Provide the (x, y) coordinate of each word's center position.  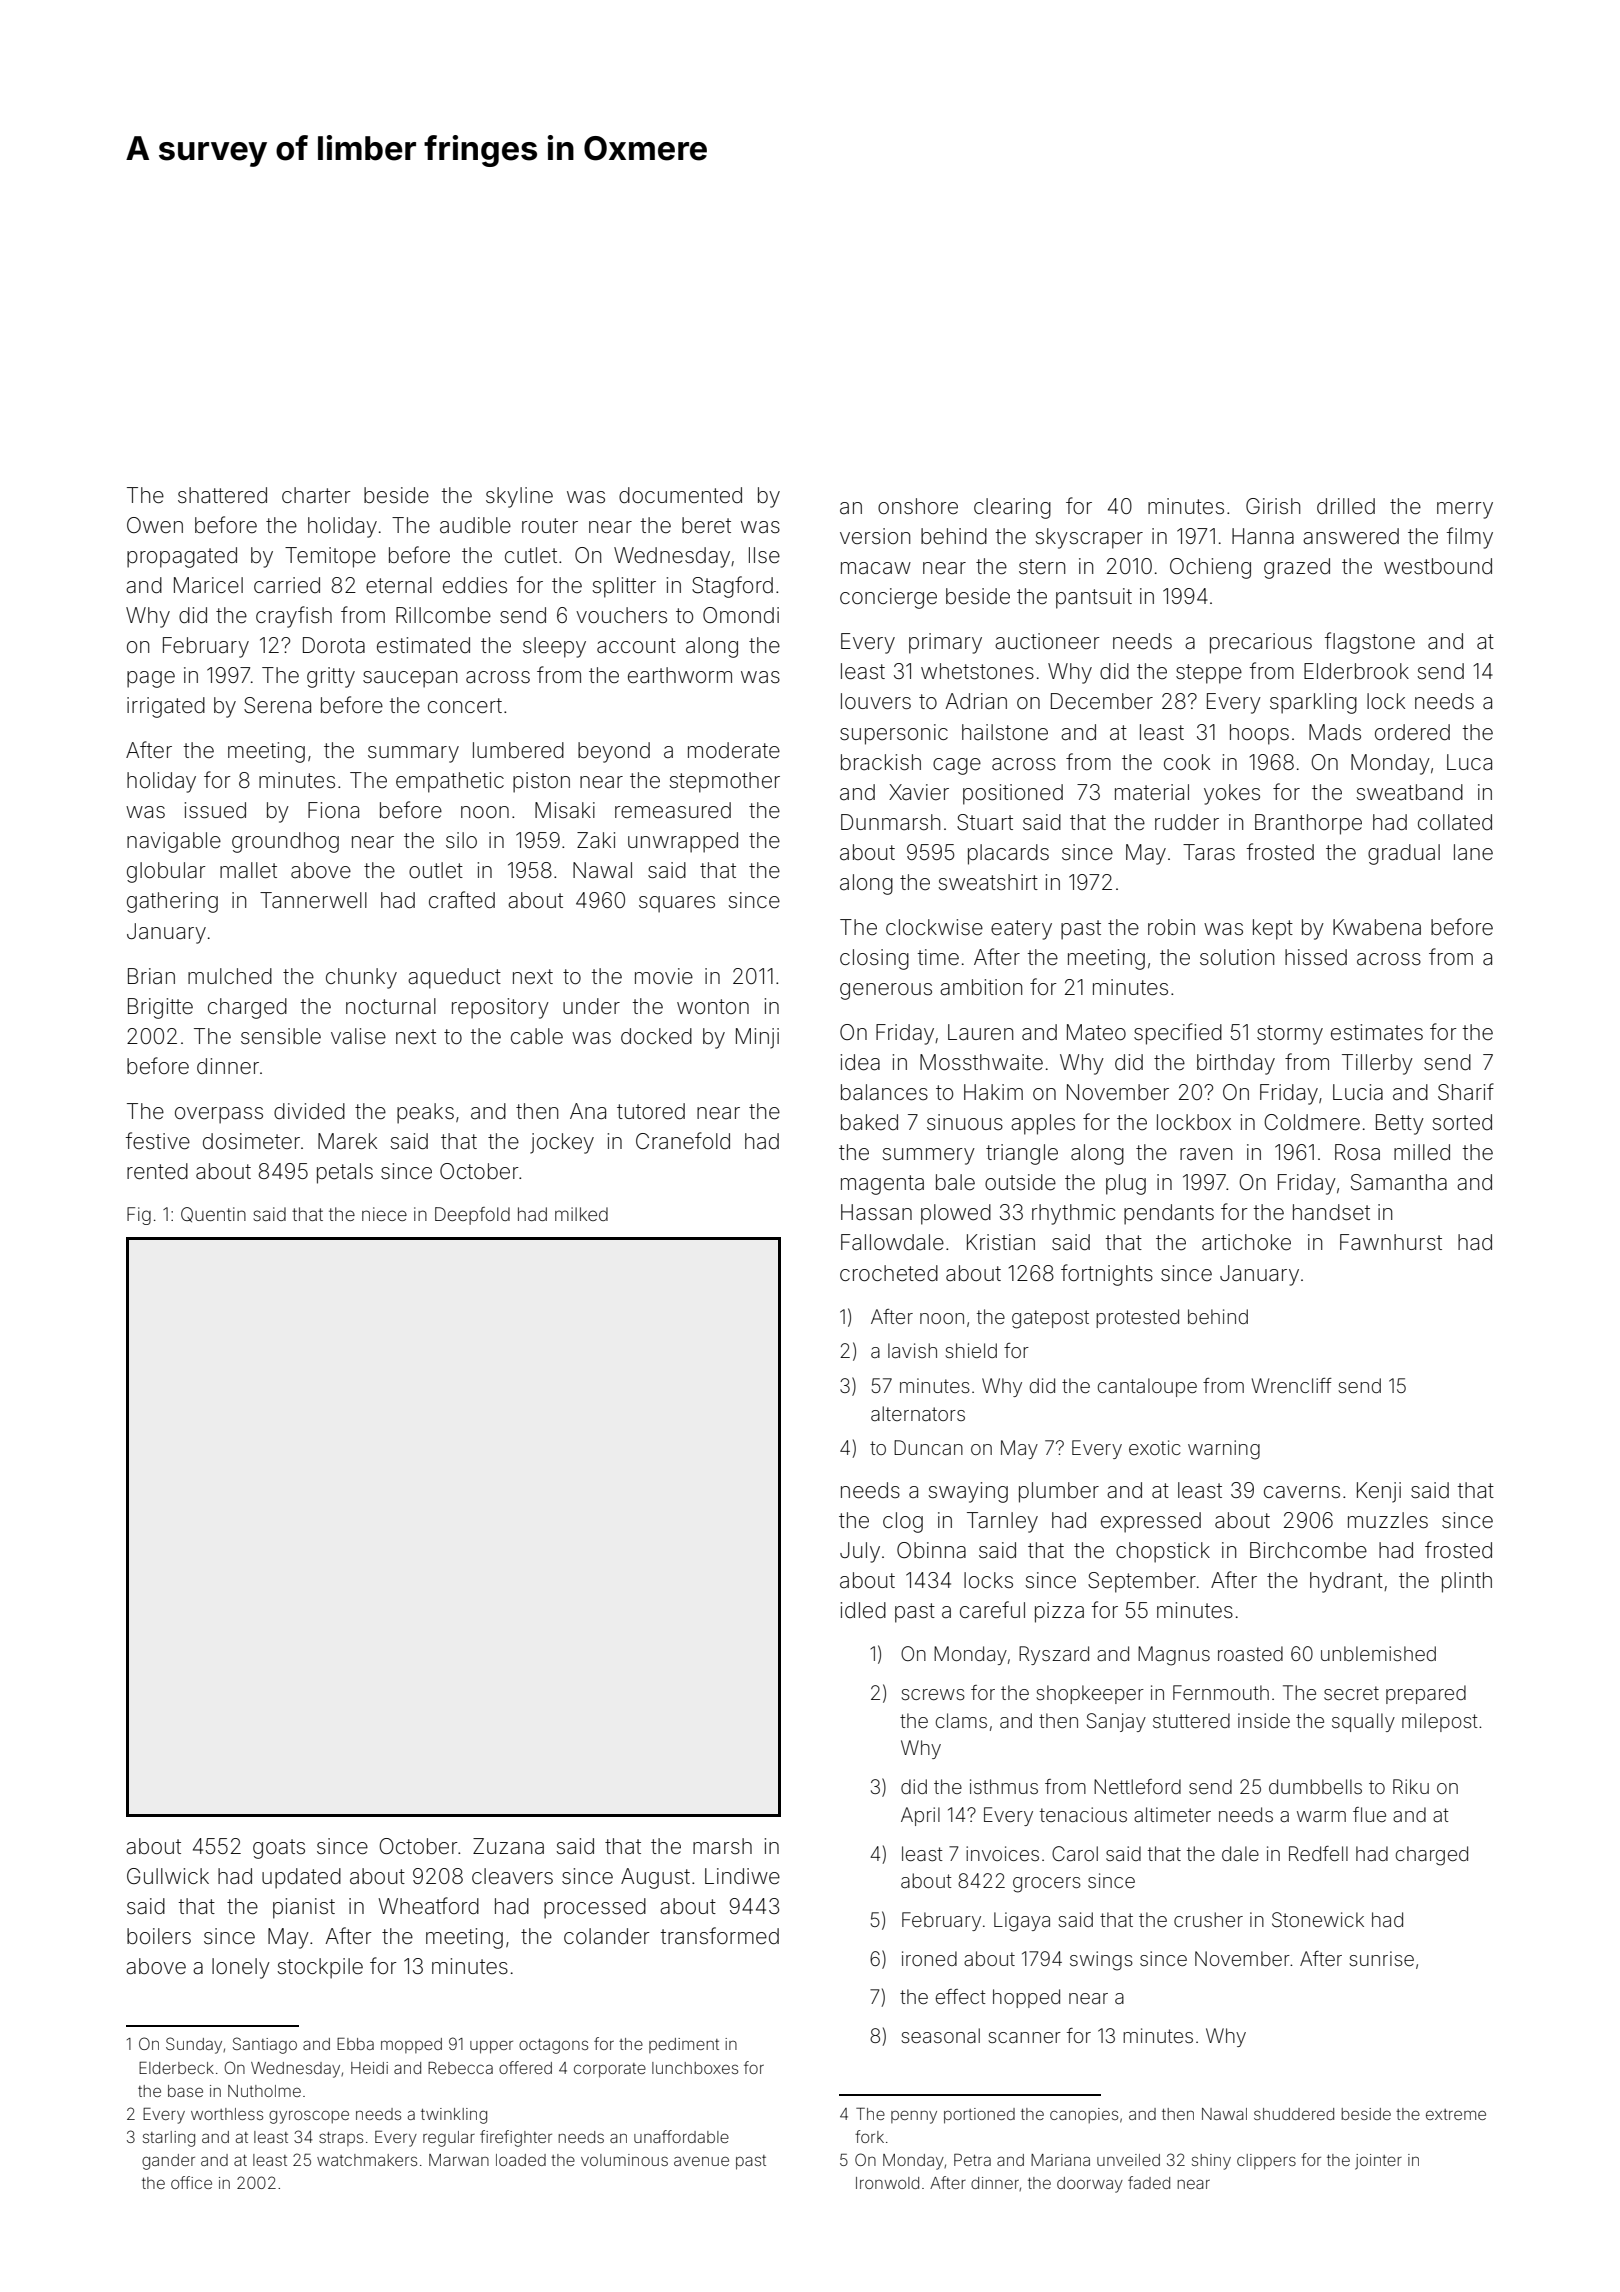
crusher (1208, 1919)
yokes (1232, 794)
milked (581, 1214)
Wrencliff (1292, 1385)
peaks (425, 1113)
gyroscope (309, 2117)
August (655, 1878)
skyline (519, 497)
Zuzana (508, 1846)
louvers (876, 701)
